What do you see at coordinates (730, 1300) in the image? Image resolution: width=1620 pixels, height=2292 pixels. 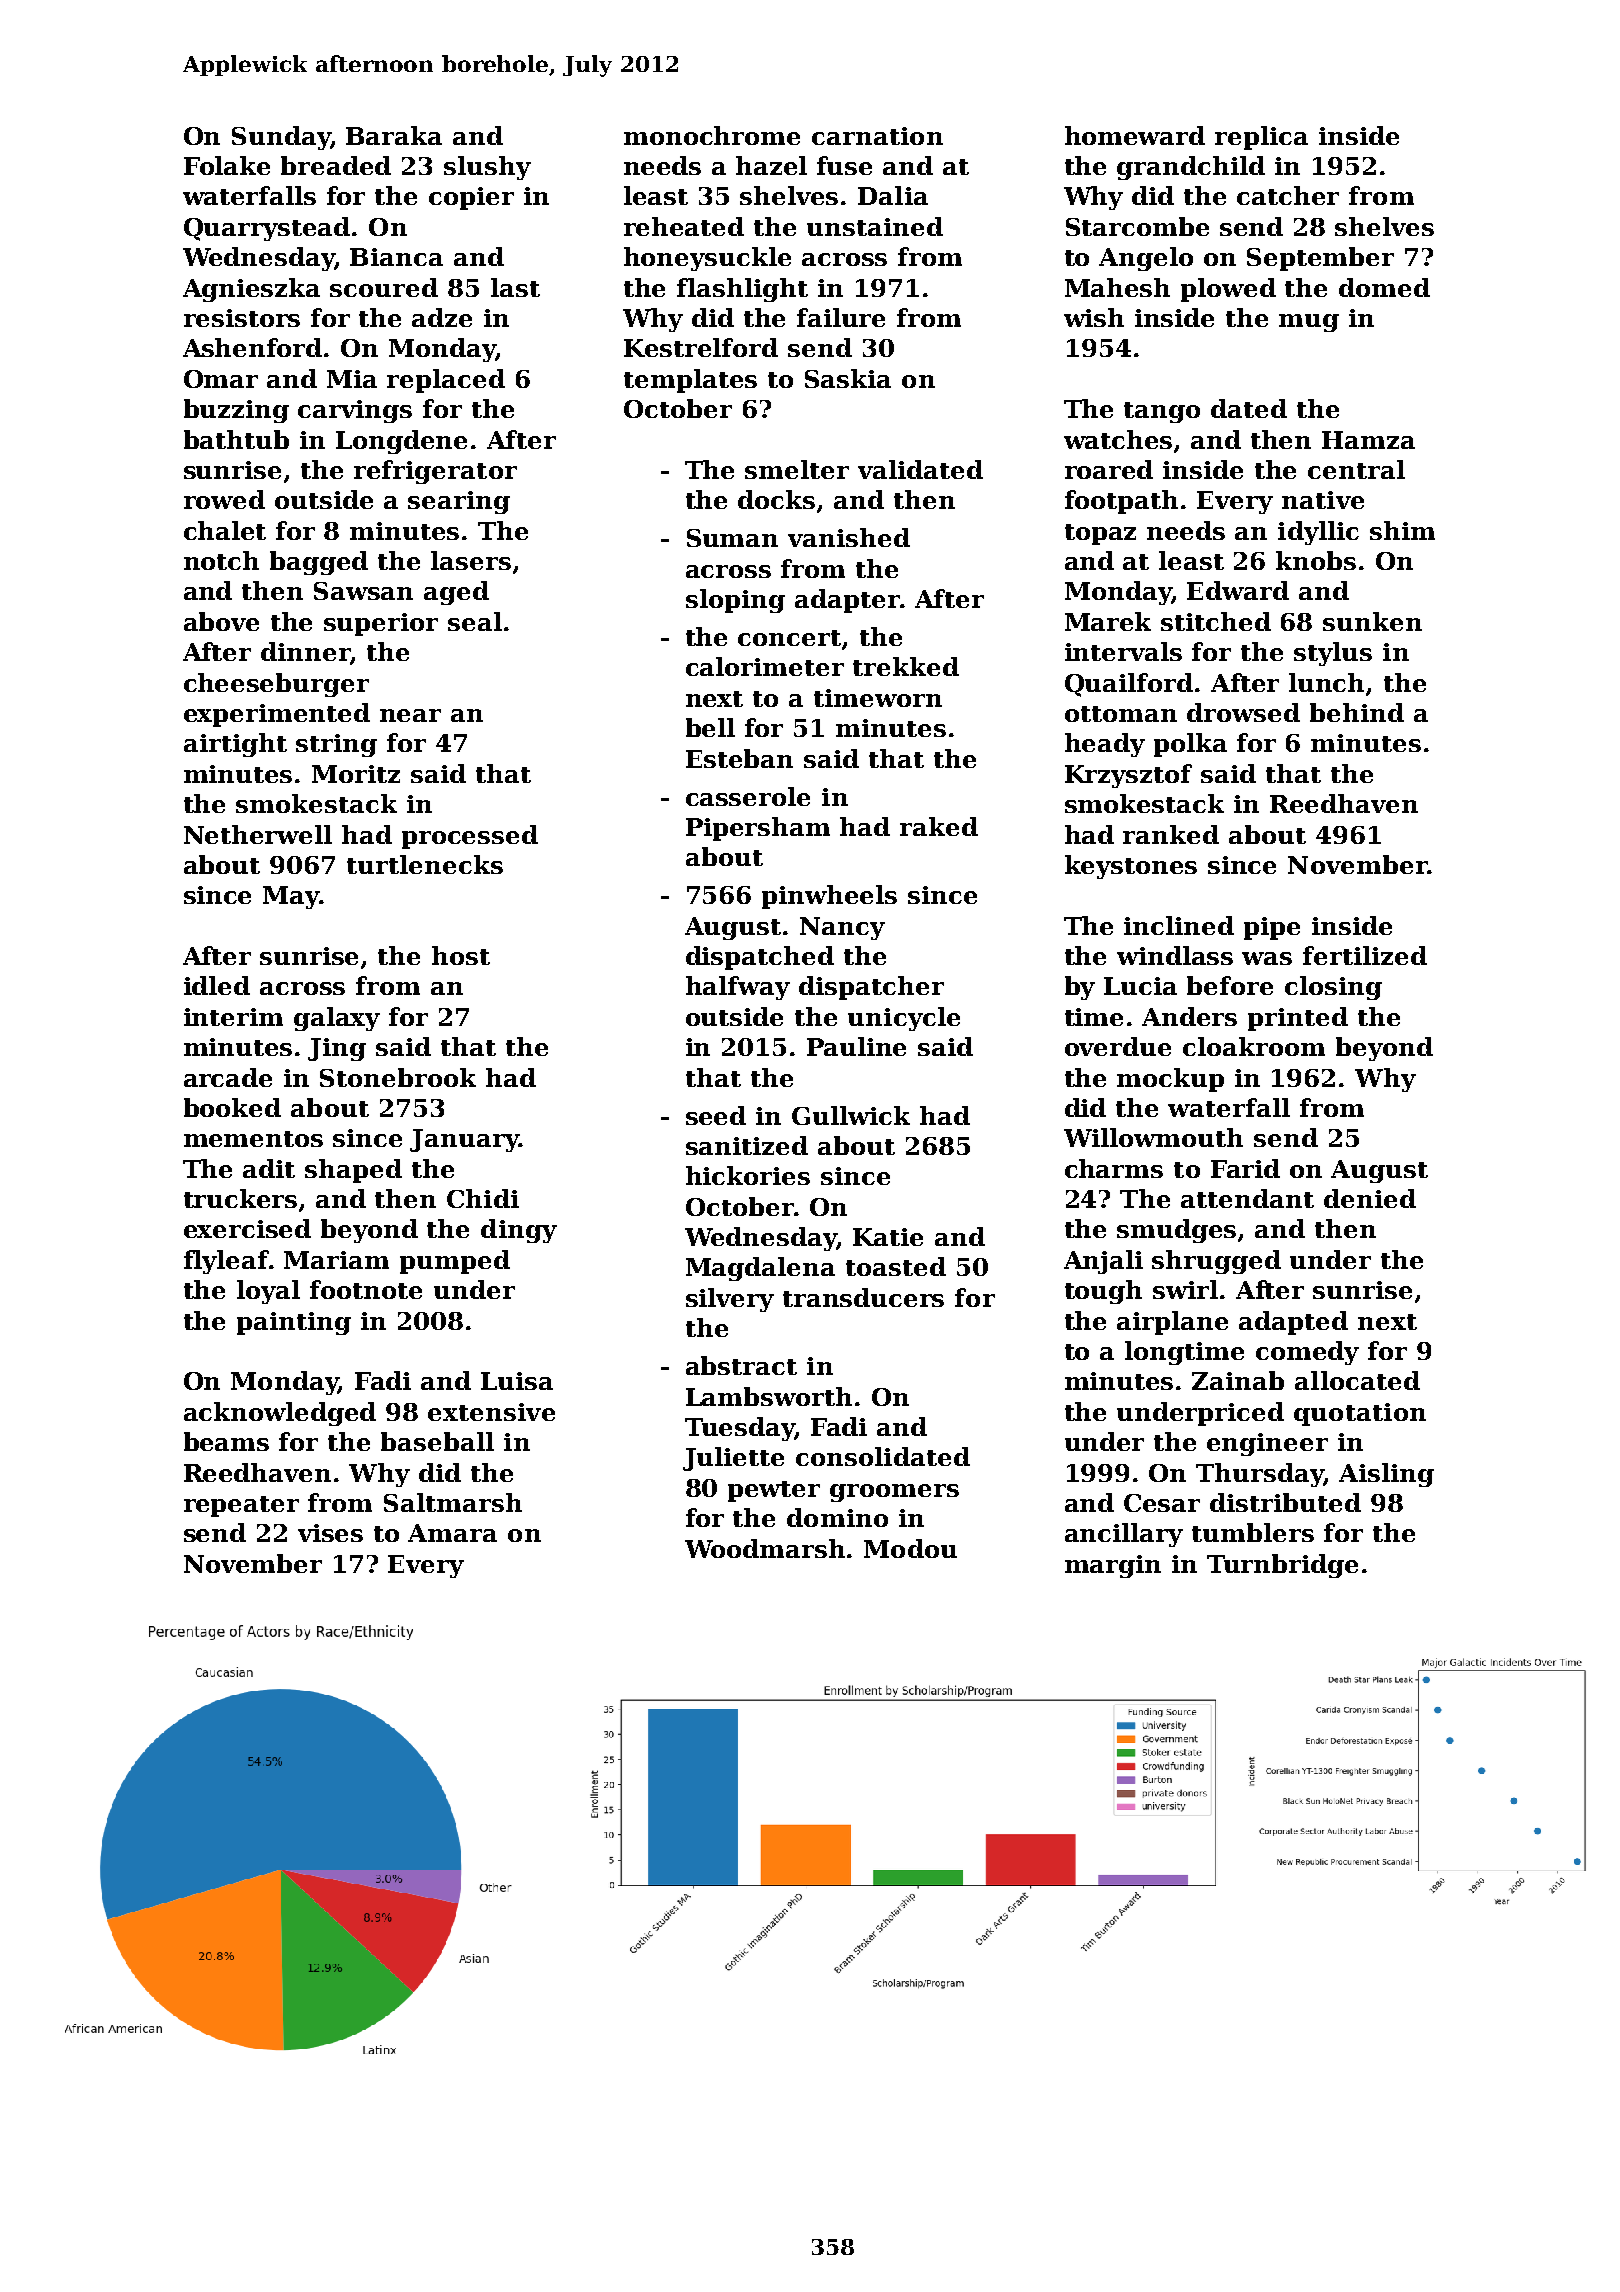 I see `silvery` at bounding box center [730, 1300].
